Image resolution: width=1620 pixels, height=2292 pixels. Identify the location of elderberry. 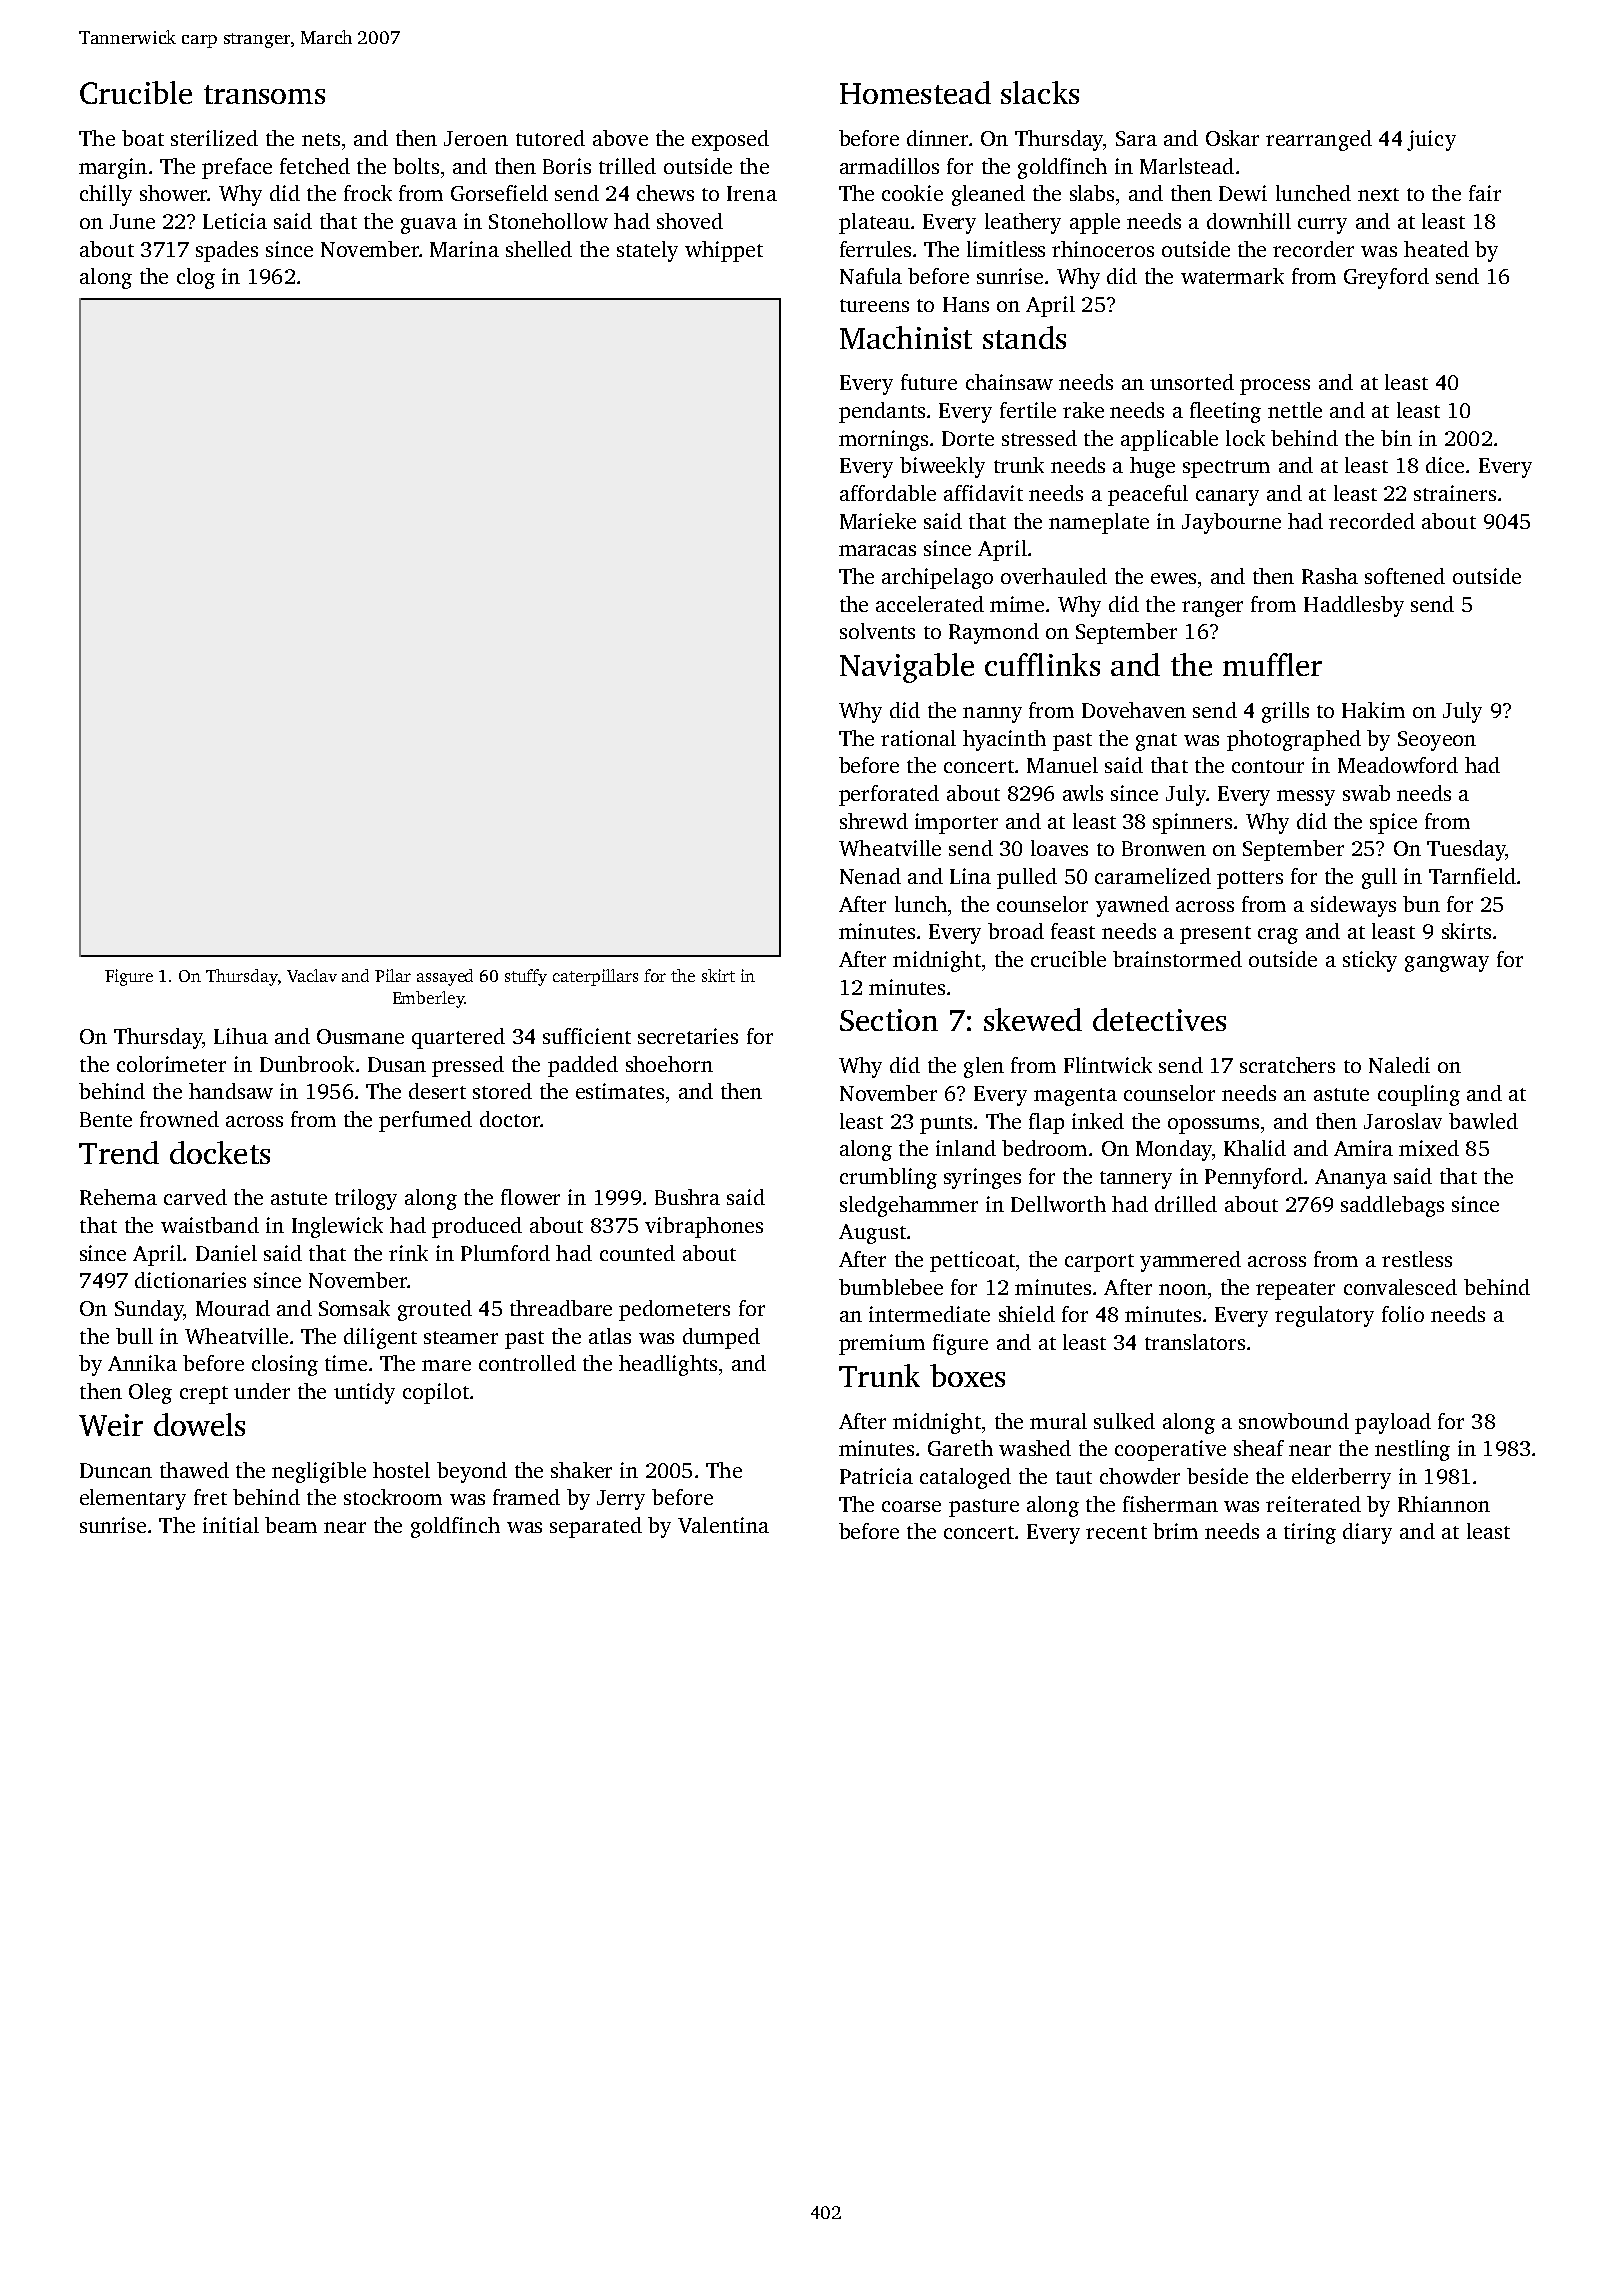
(1341, 1478).
